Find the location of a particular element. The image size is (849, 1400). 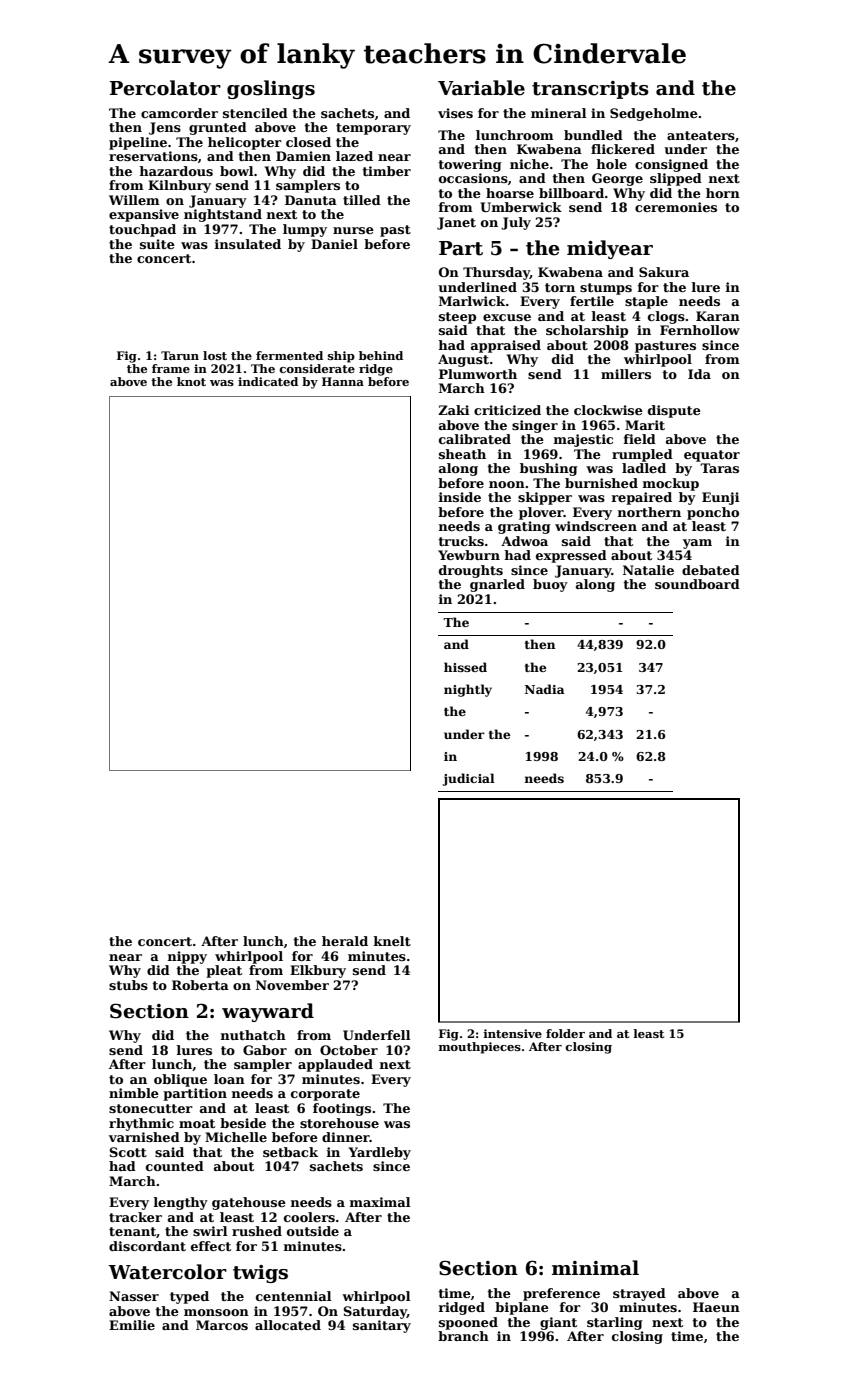

helicopter is located at coordinates (245, 143).
